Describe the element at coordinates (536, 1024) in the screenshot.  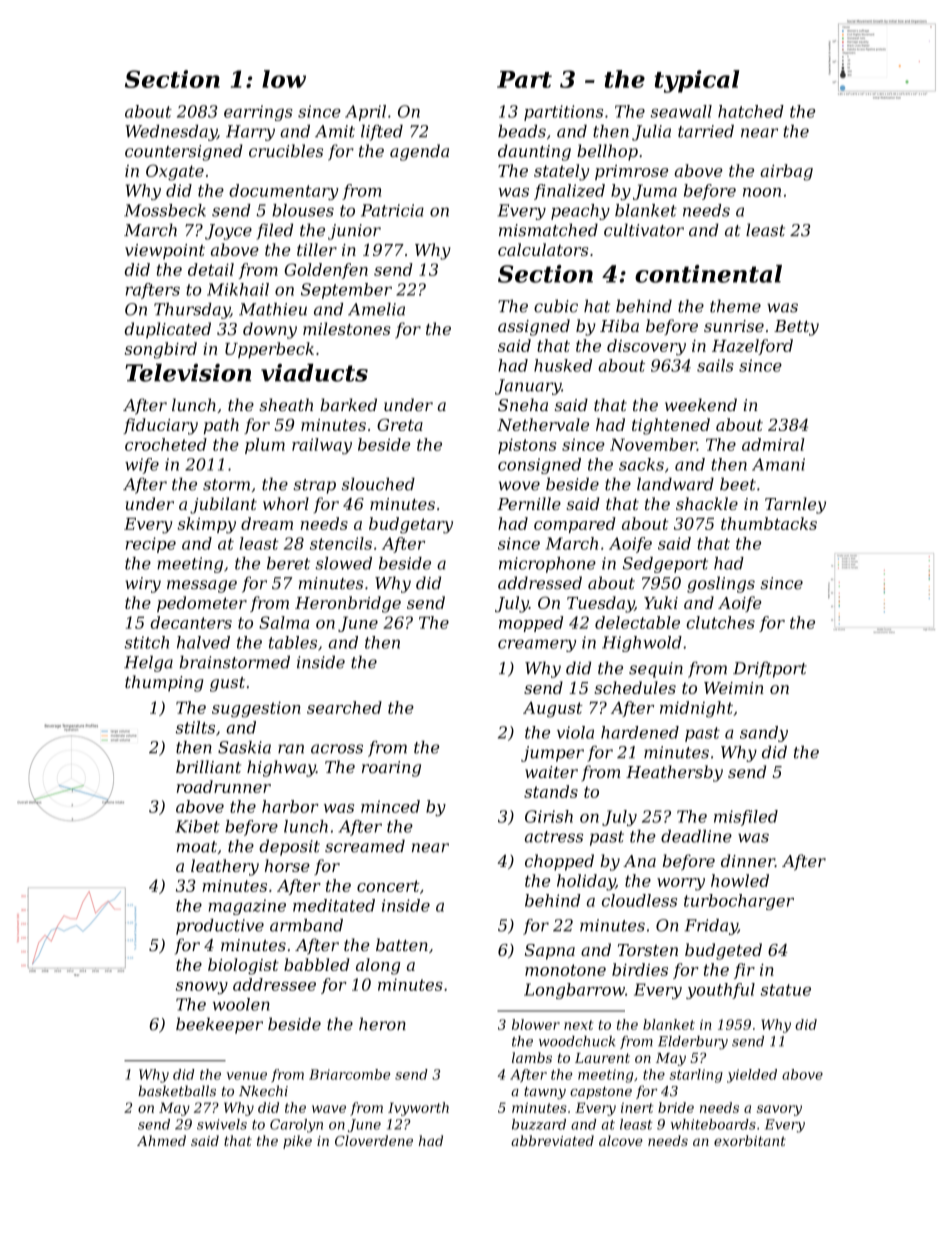
I see `blower` at that location.
